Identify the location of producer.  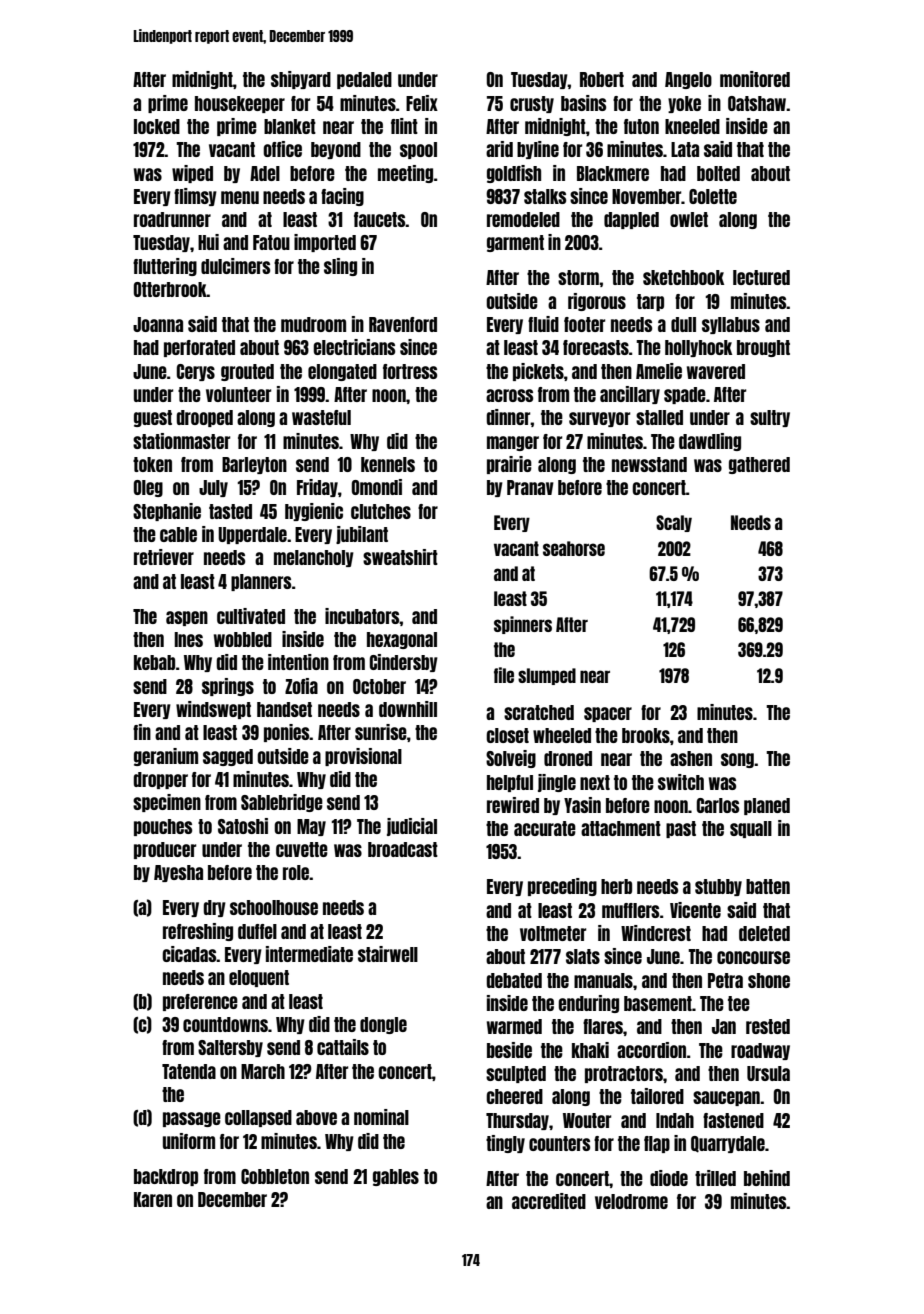
(165, 850).
